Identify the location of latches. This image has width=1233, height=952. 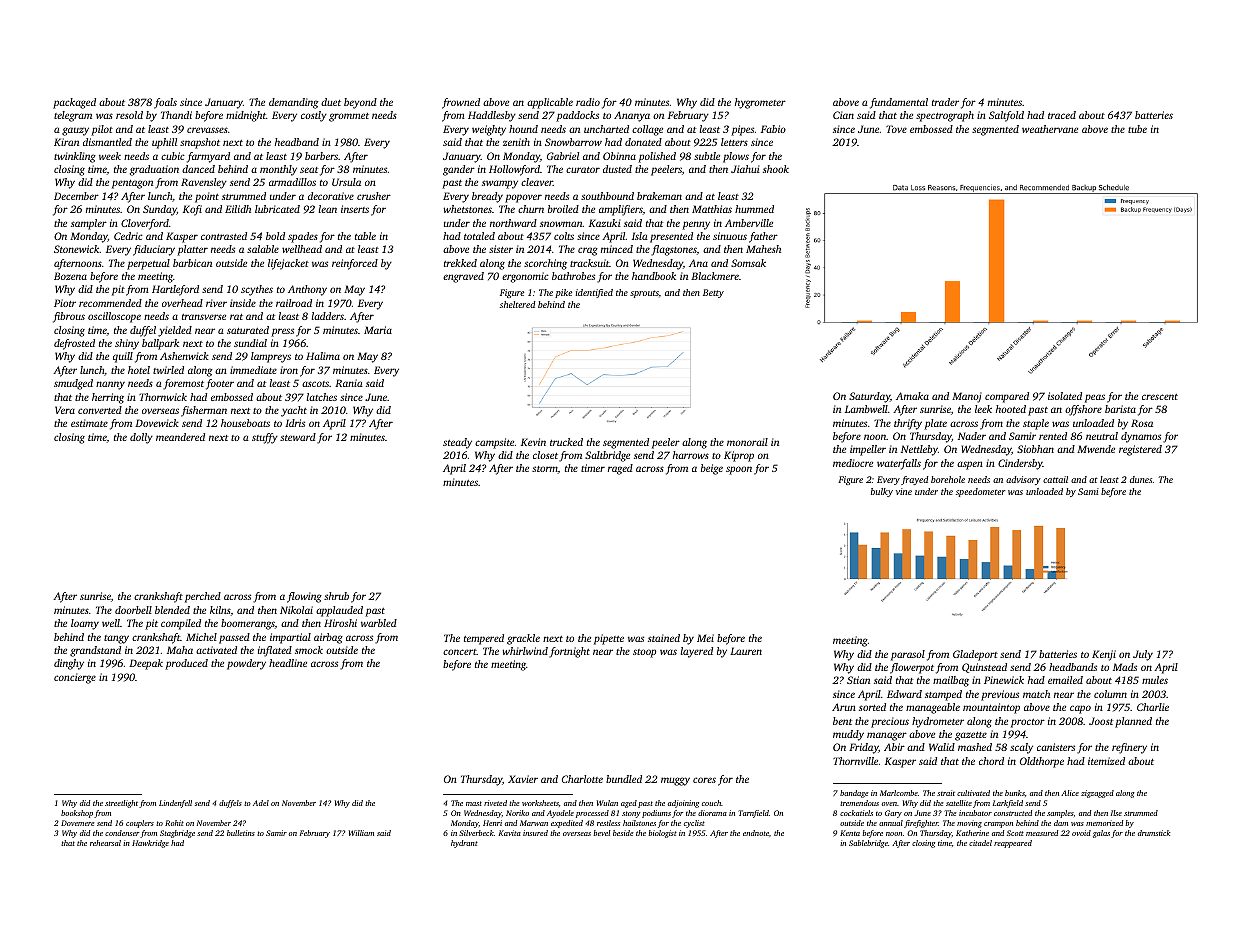
(322, 397).
